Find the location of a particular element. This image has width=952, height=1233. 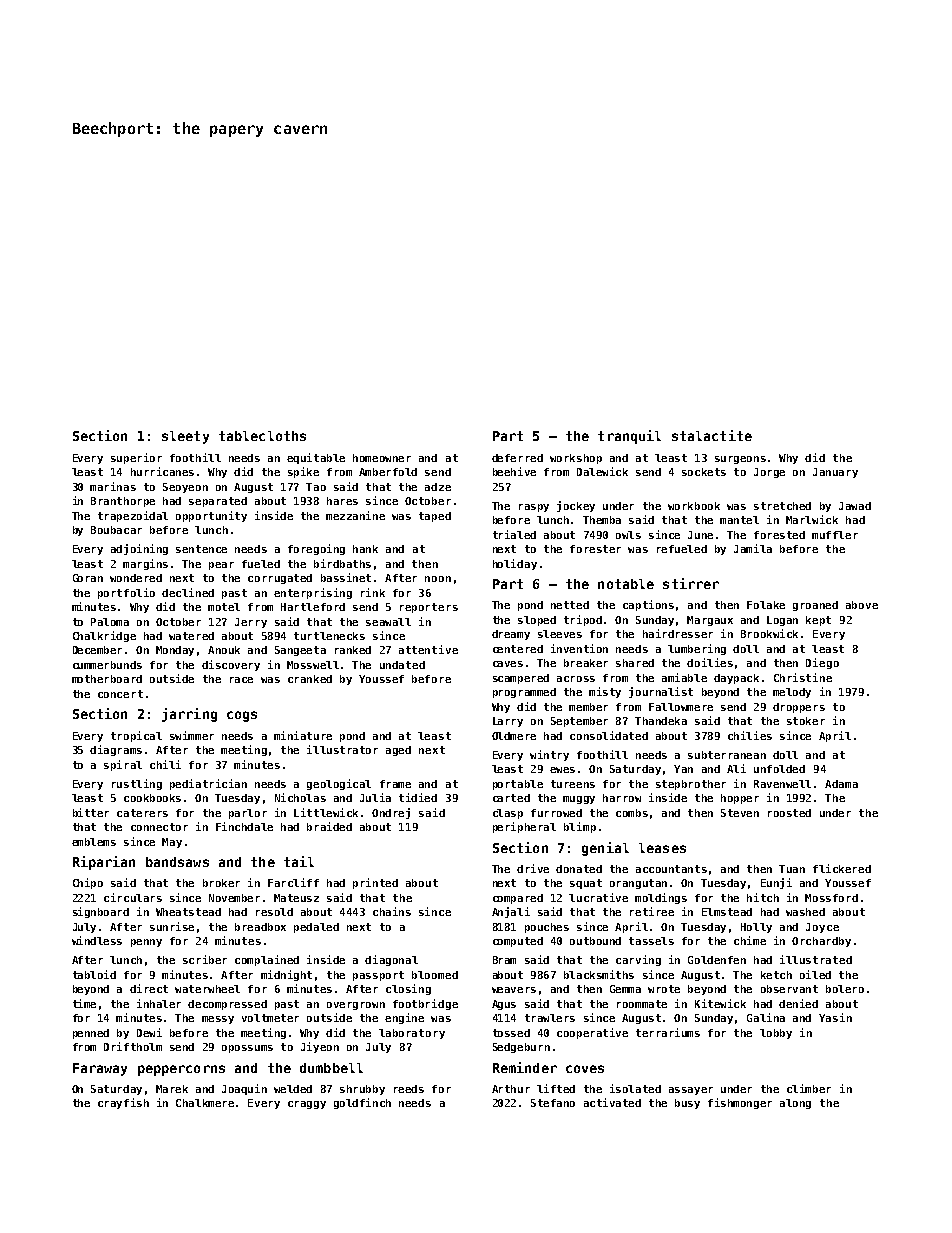

lumbering is located at coordinates (697, 649).
